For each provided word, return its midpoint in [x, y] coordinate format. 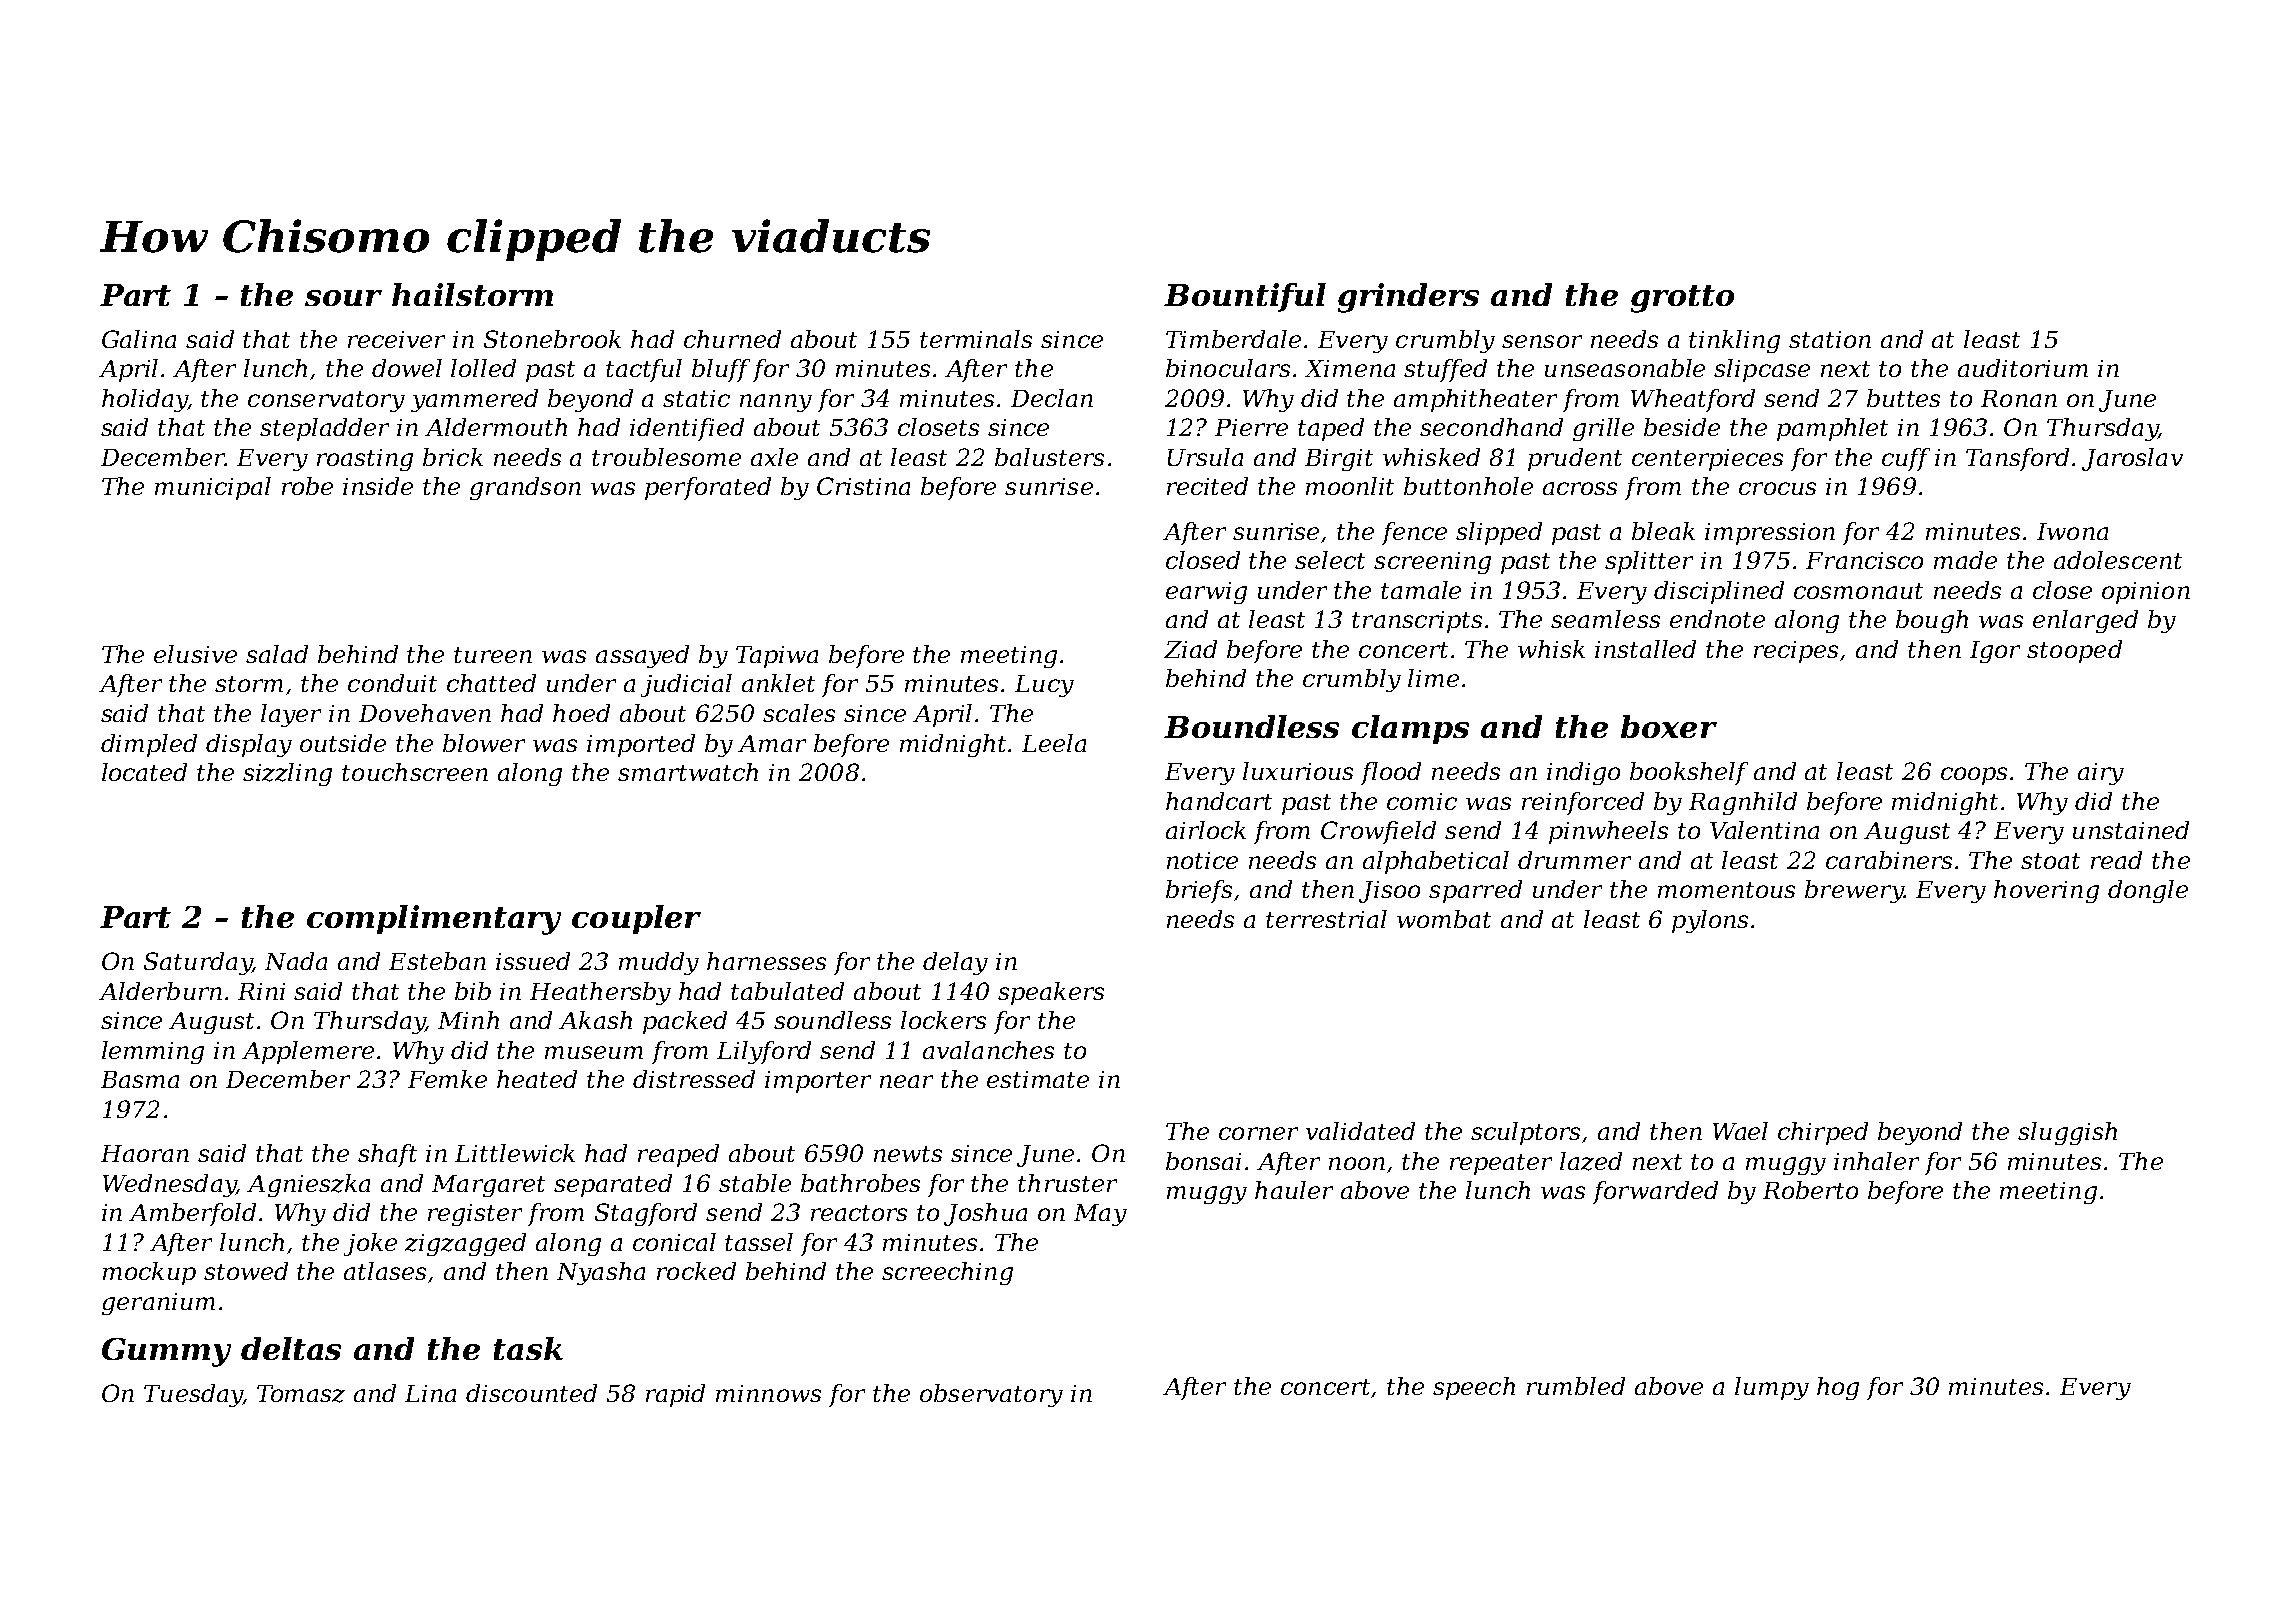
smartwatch [688, 772]
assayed [642, 656]
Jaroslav [2132, 459]
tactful [644, 370]
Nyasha [601, 1273]
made [1965, 560]
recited [1207, 486]
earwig [1206, 593]
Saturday [198, 963]
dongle [2148, 891]
